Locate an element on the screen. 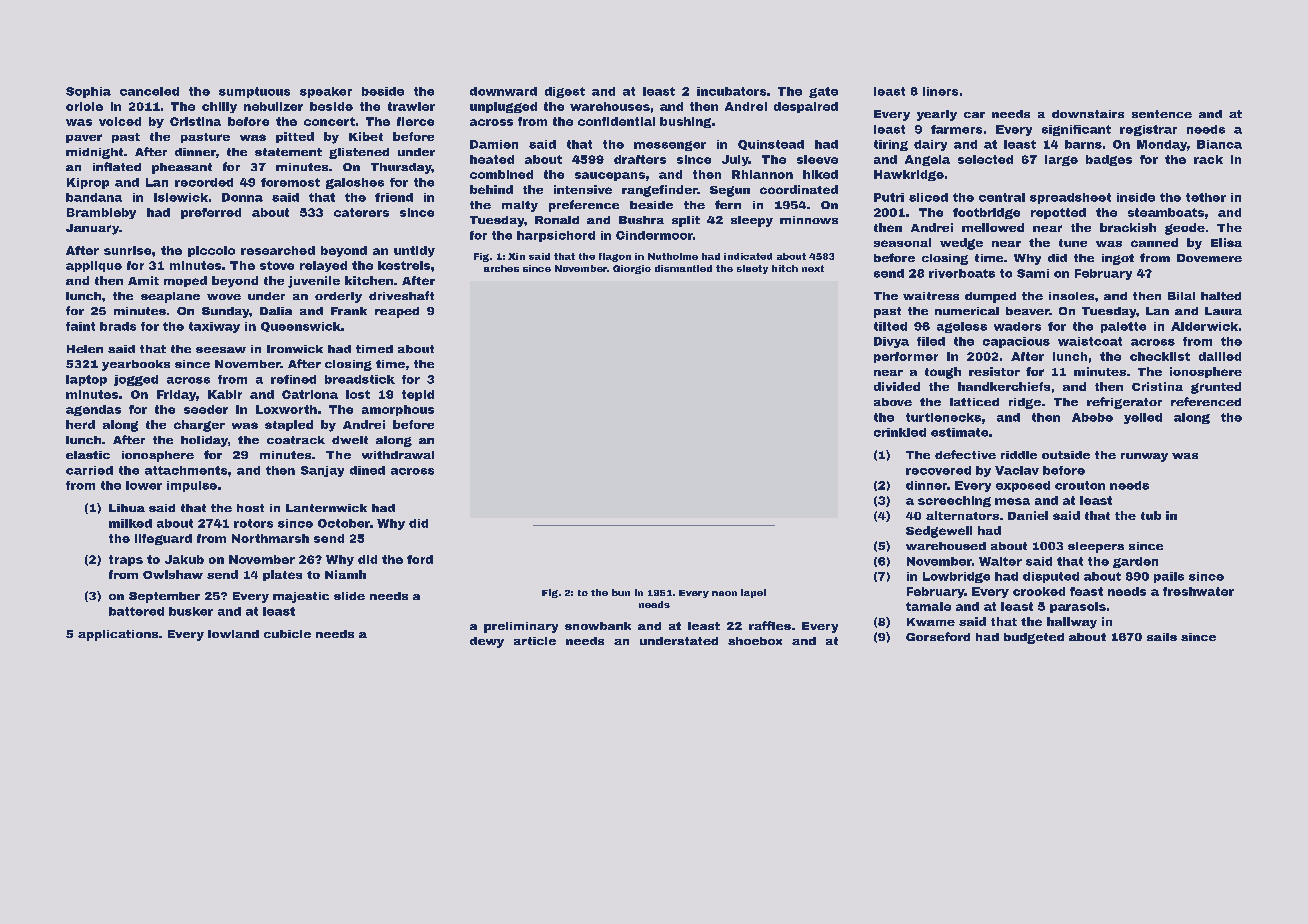  Queenswick is located at coordinates (301, 327).
